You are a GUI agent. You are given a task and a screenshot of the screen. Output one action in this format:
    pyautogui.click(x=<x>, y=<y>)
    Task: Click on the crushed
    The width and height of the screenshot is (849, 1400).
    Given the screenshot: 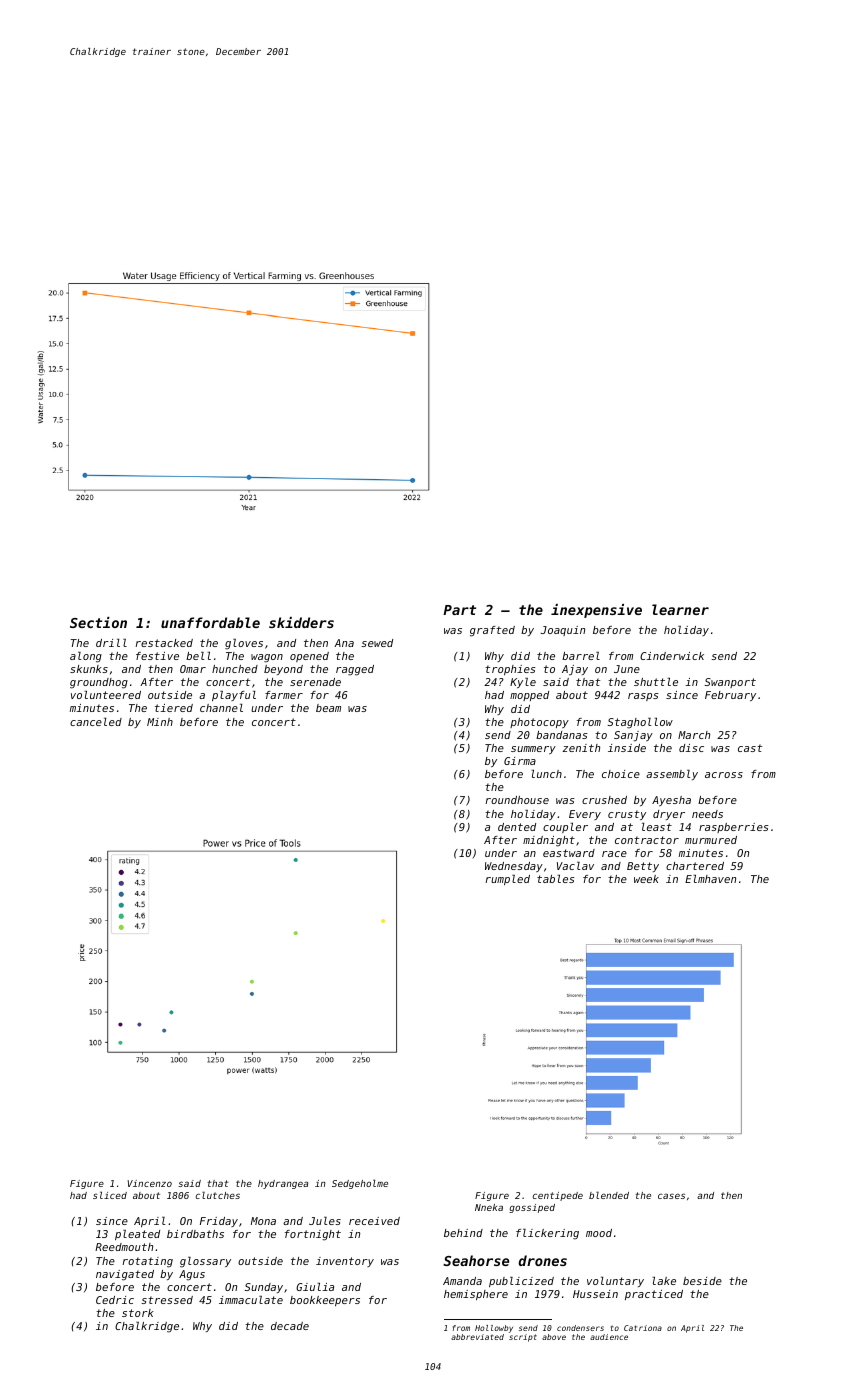 What is the action you would take?
    pyautogui.click(x=604, y=800)
